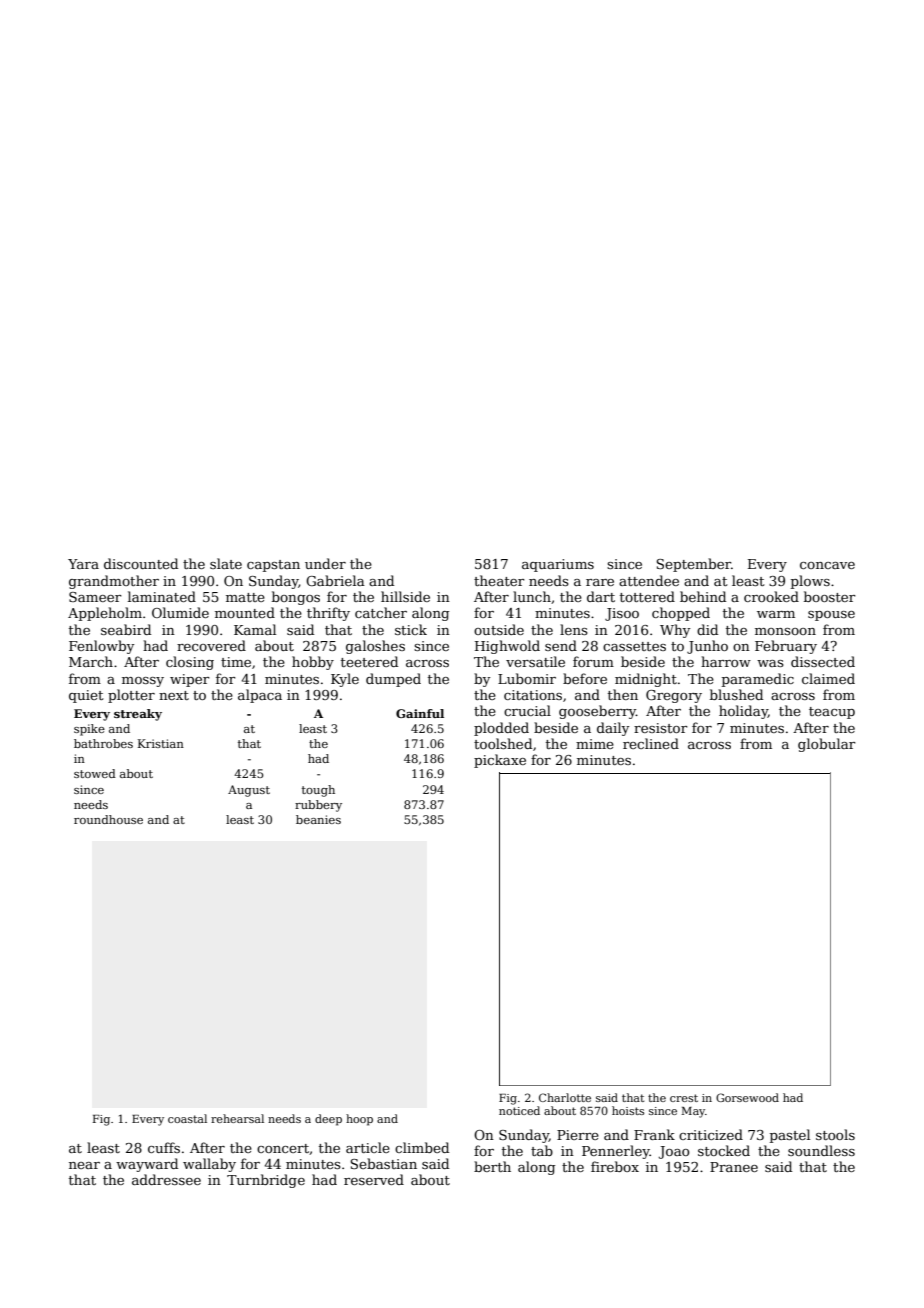 The image size is (924, 1308). What do you see at coordinates (734, 1167) in the screenshot?
I see `Pranee` at bounding box center [734, 1167].
